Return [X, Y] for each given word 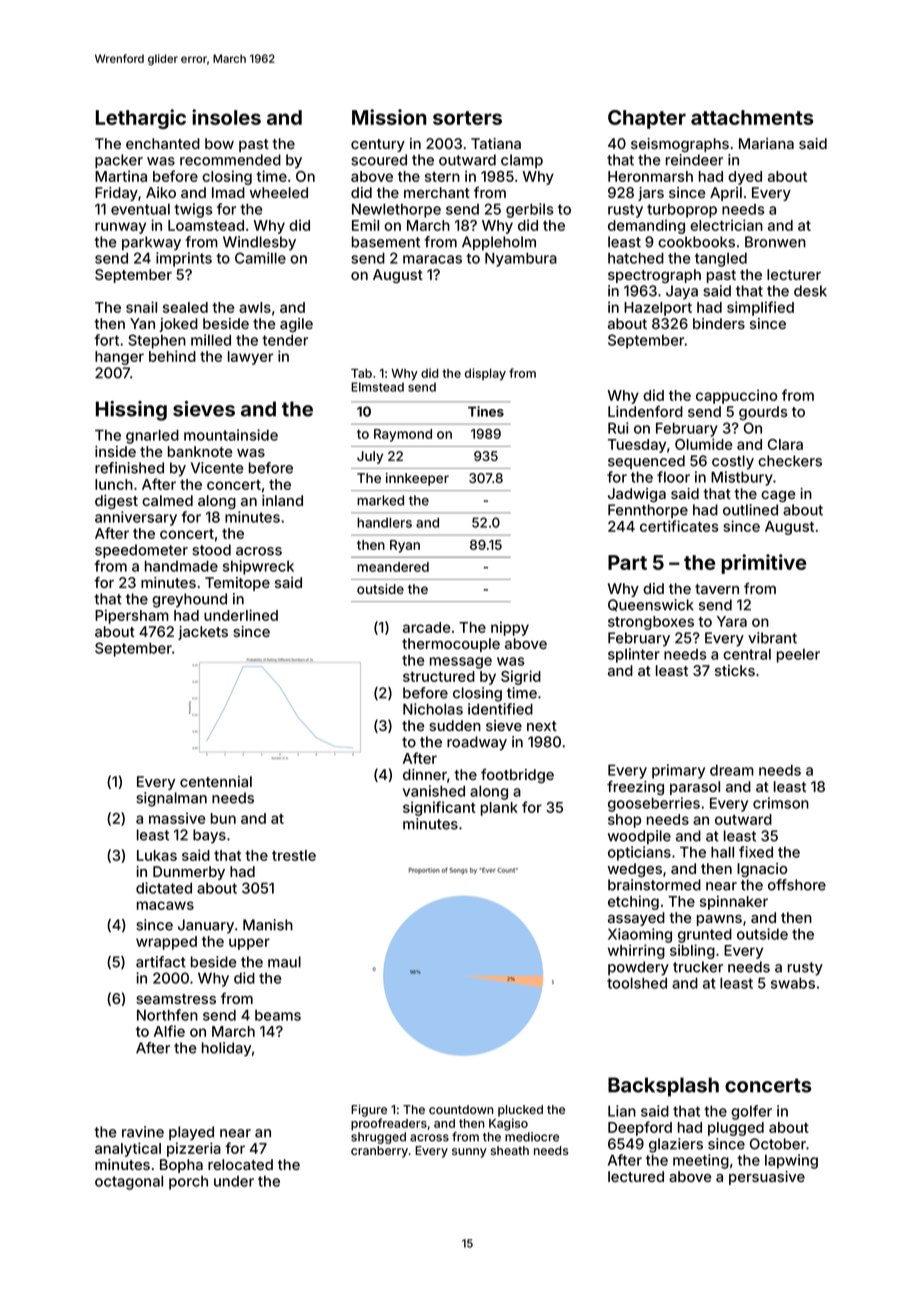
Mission [389, 117]
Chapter [647, 119]
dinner [425, 774]
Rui [618, 428]
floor [673, 477]
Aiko [161, 192]
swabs [793, 983]
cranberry [379, 1152]
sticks [735, 670]
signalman [171, 799]
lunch [114, 484]
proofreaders [389, 1124]
